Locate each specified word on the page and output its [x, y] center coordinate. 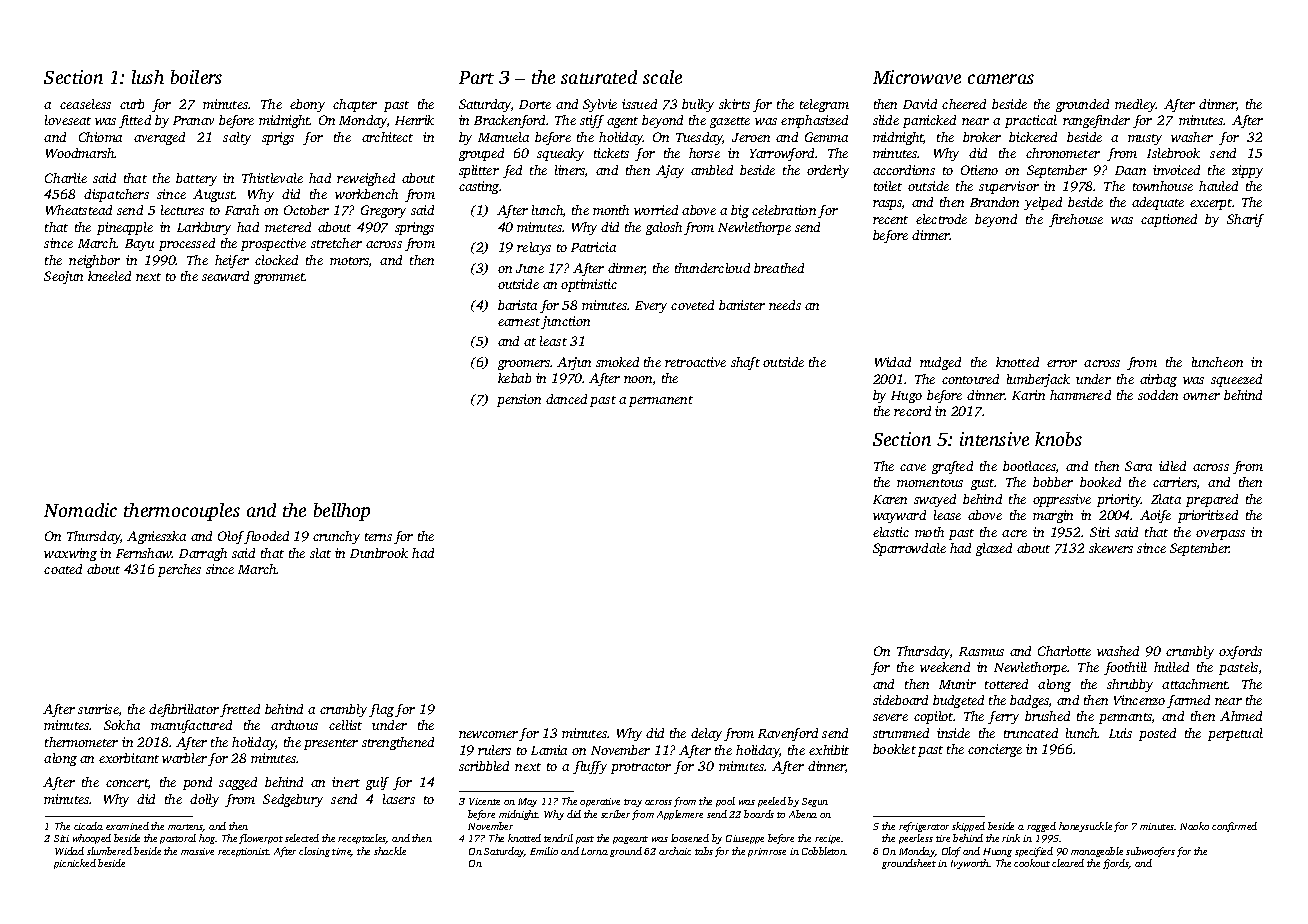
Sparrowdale [909, 549]
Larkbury [204, 228]
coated [63, 569]
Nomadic [80, 510]
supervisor [1009, 187]
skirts [734, 104]
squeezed [1236, 380]
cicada [88, 826]
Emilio [544, 851]
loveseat [68, 120]
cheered [964, 104]
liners [570, 170]
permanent [661, 401]
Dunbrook [379, 553]
